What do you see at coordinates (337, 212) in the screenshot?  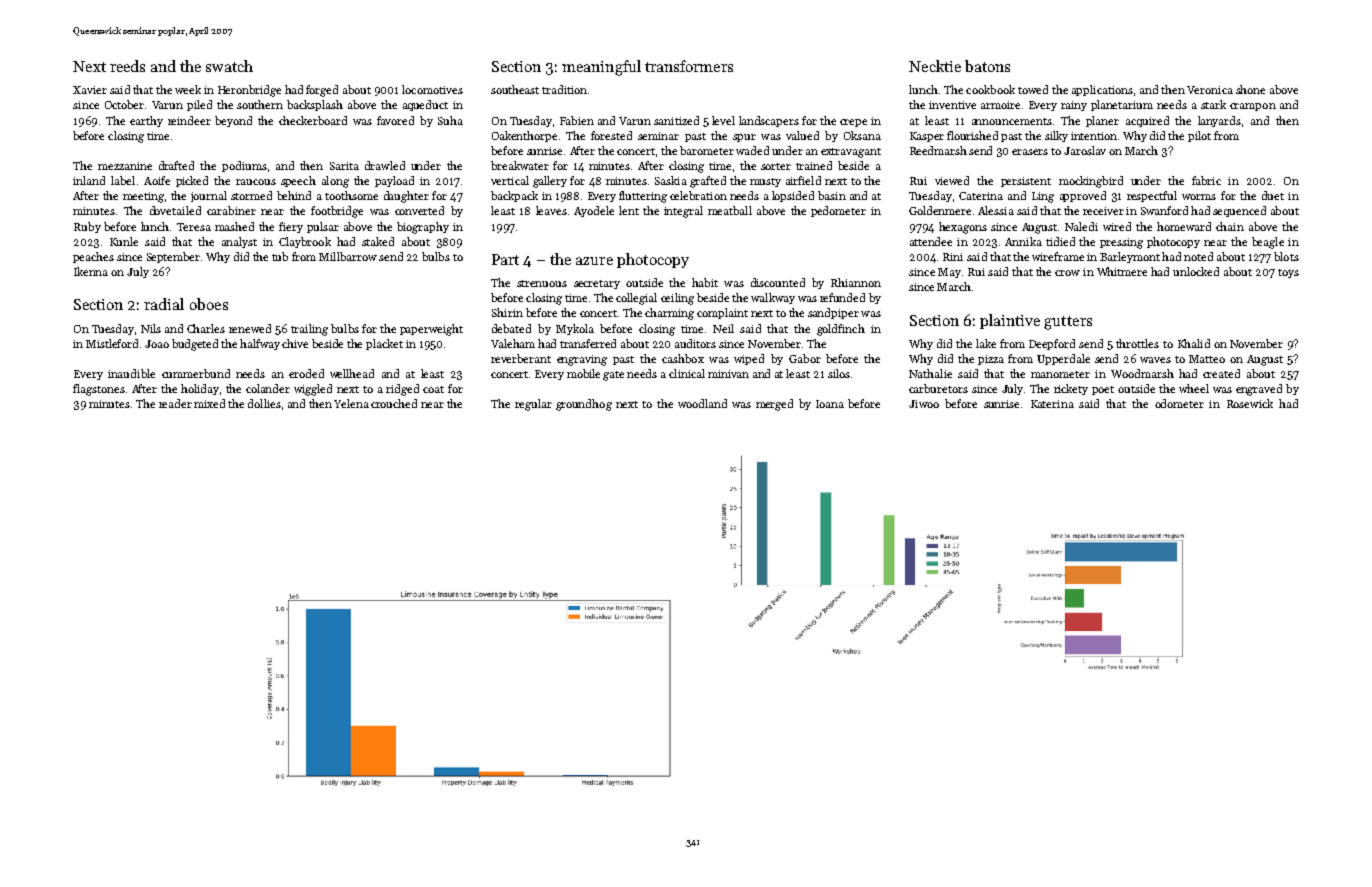 I see `footbridge` at bounding box center [337, 212].
